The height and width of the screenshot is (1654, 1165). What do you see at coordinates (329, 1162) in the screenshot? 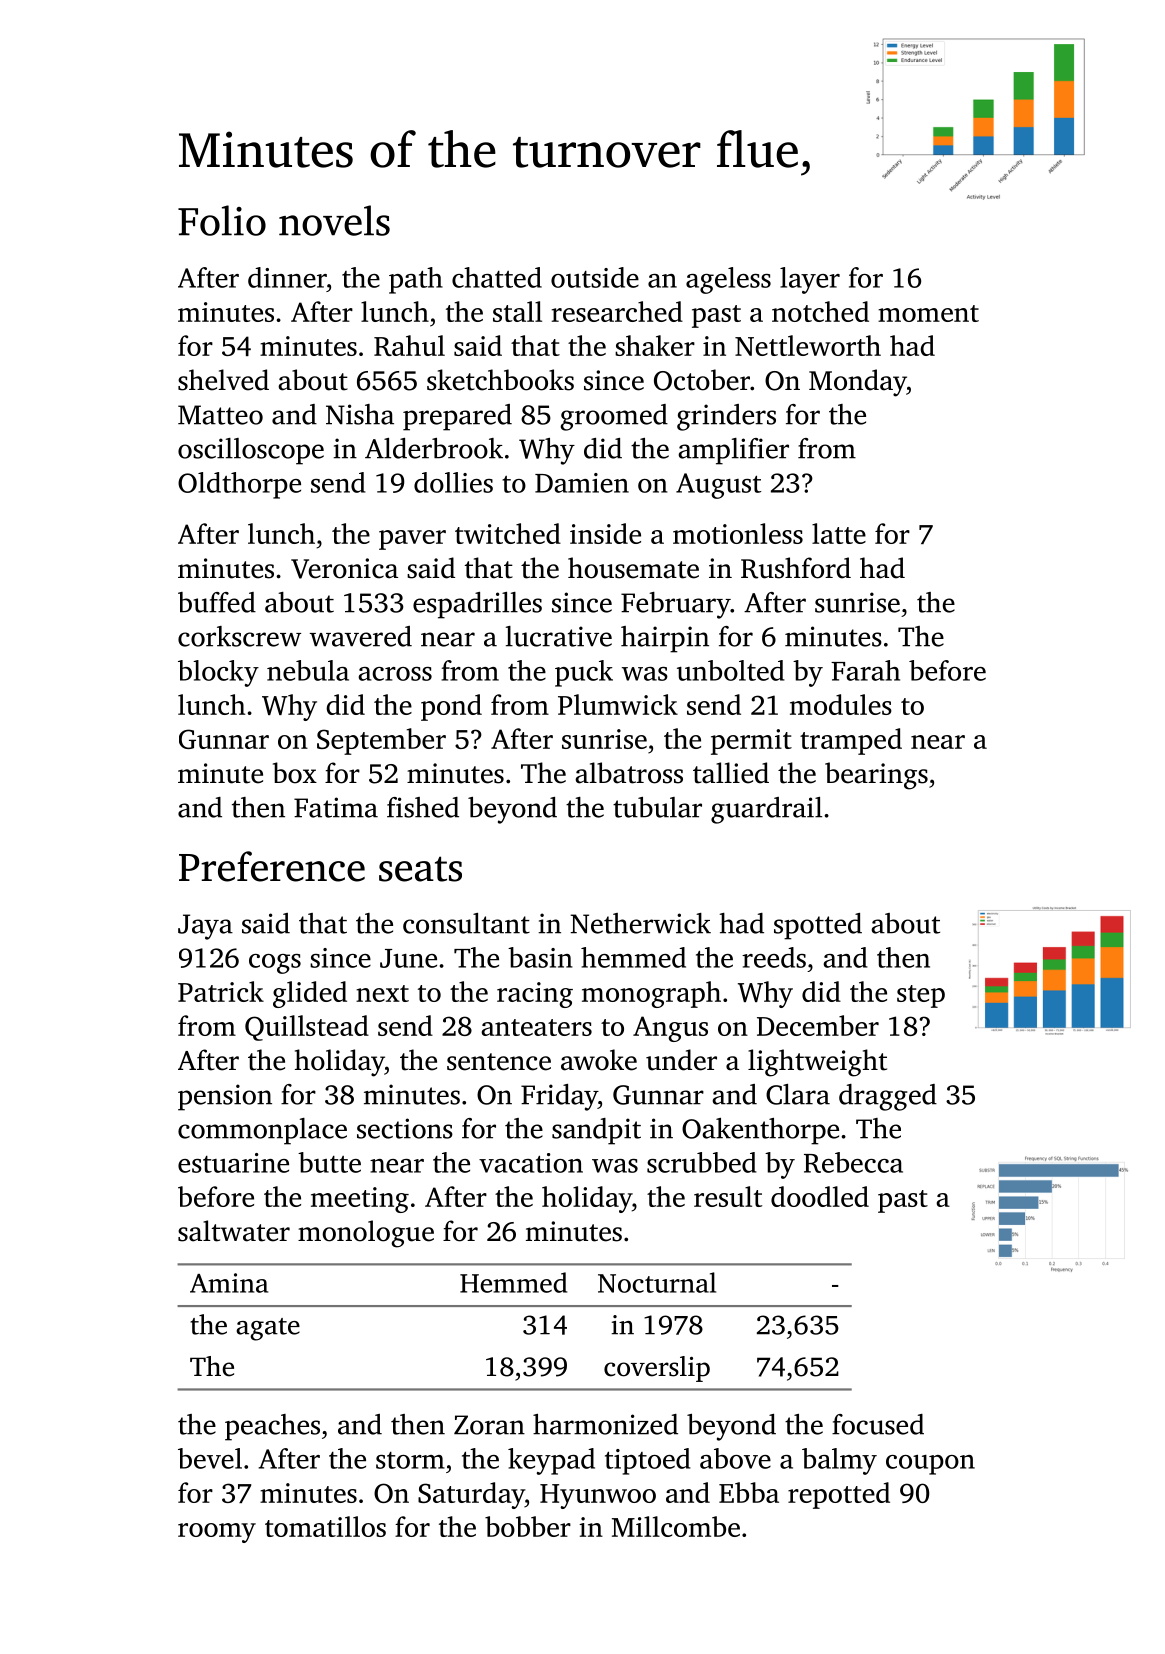
I see `butte` at bounding box center [329, 1162].
